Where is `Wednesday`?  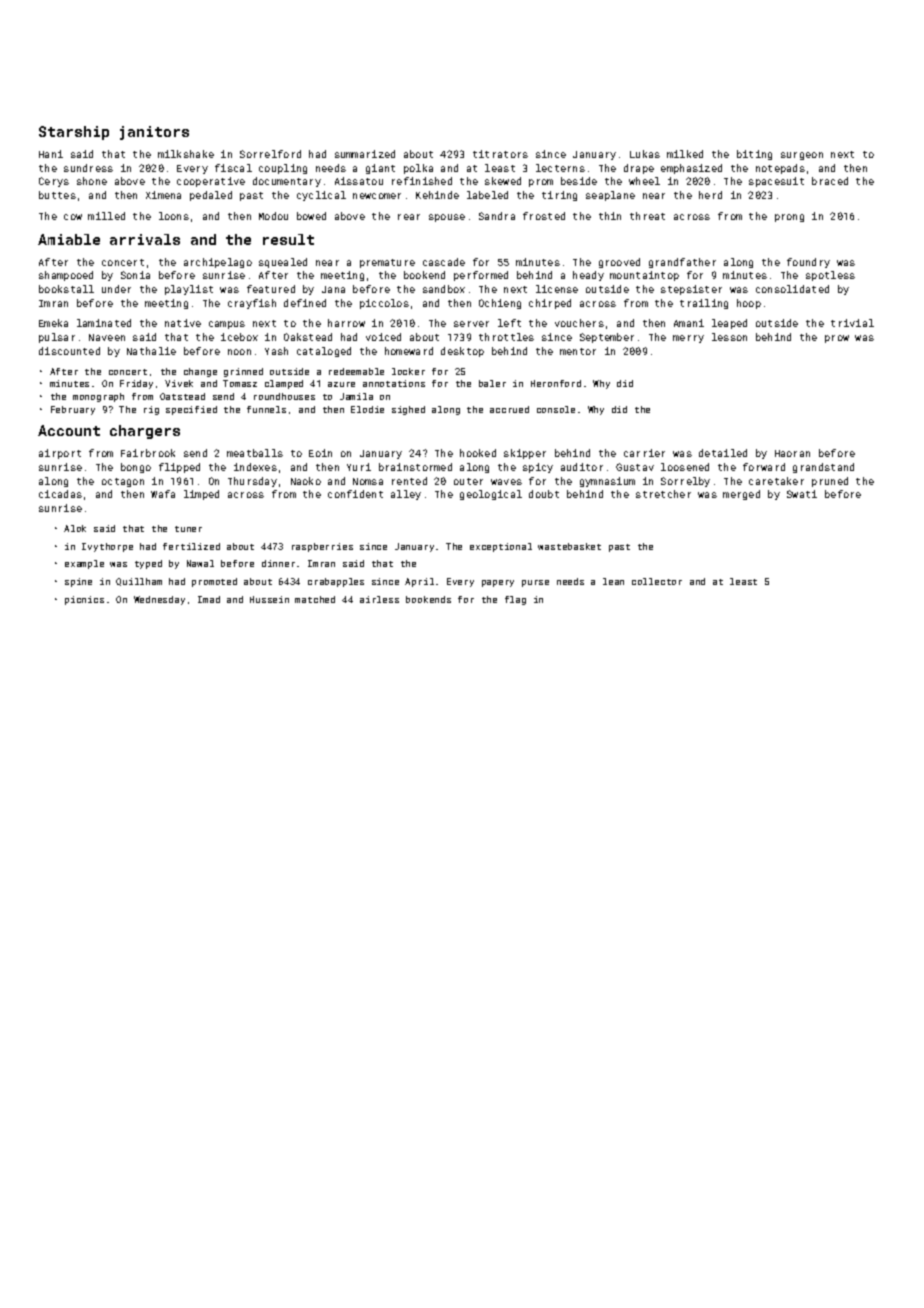
Wednesday is located at coordinates (159, 600).
